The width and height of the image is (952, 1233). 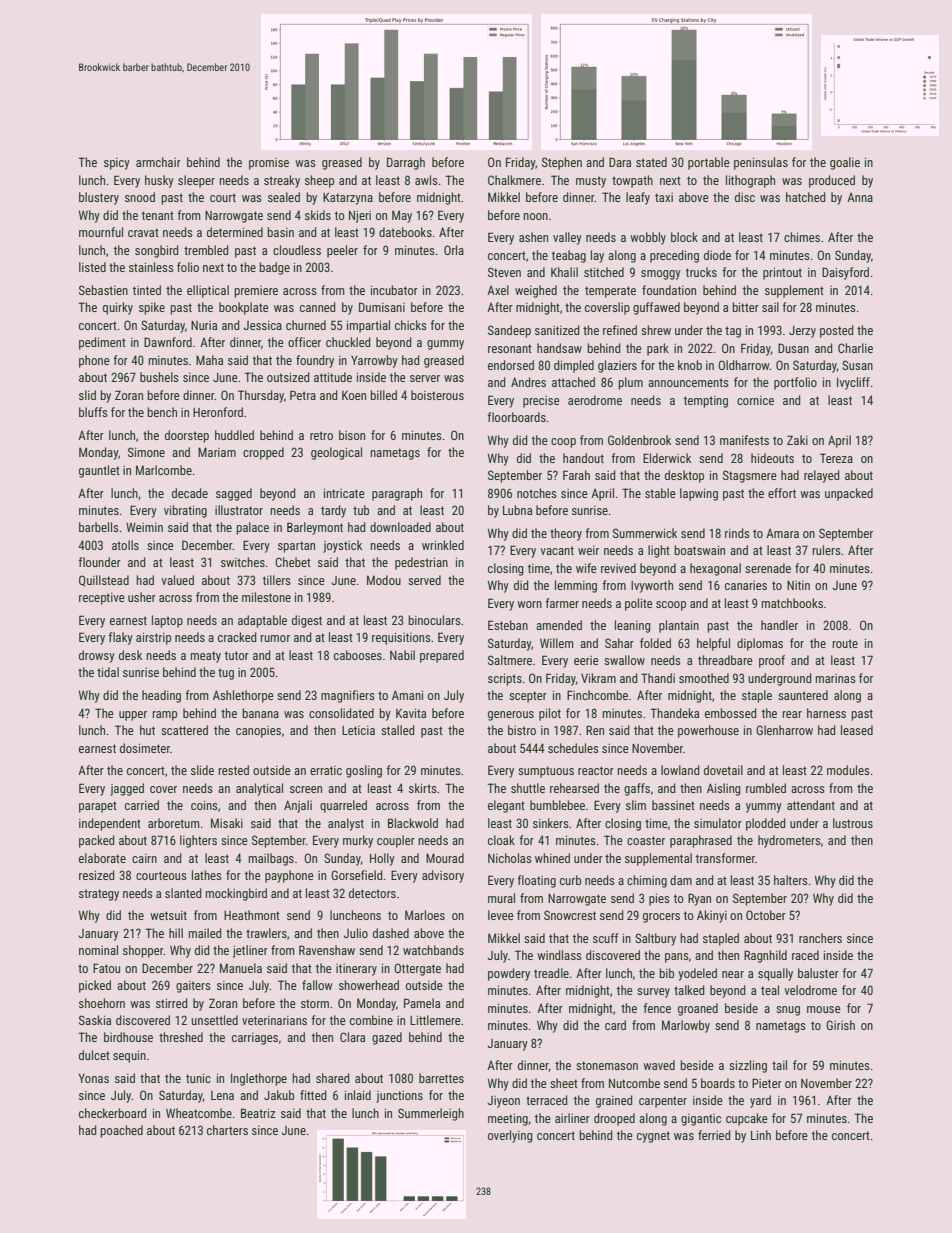 I want to click on shopper, so click(x=143, y=951).
